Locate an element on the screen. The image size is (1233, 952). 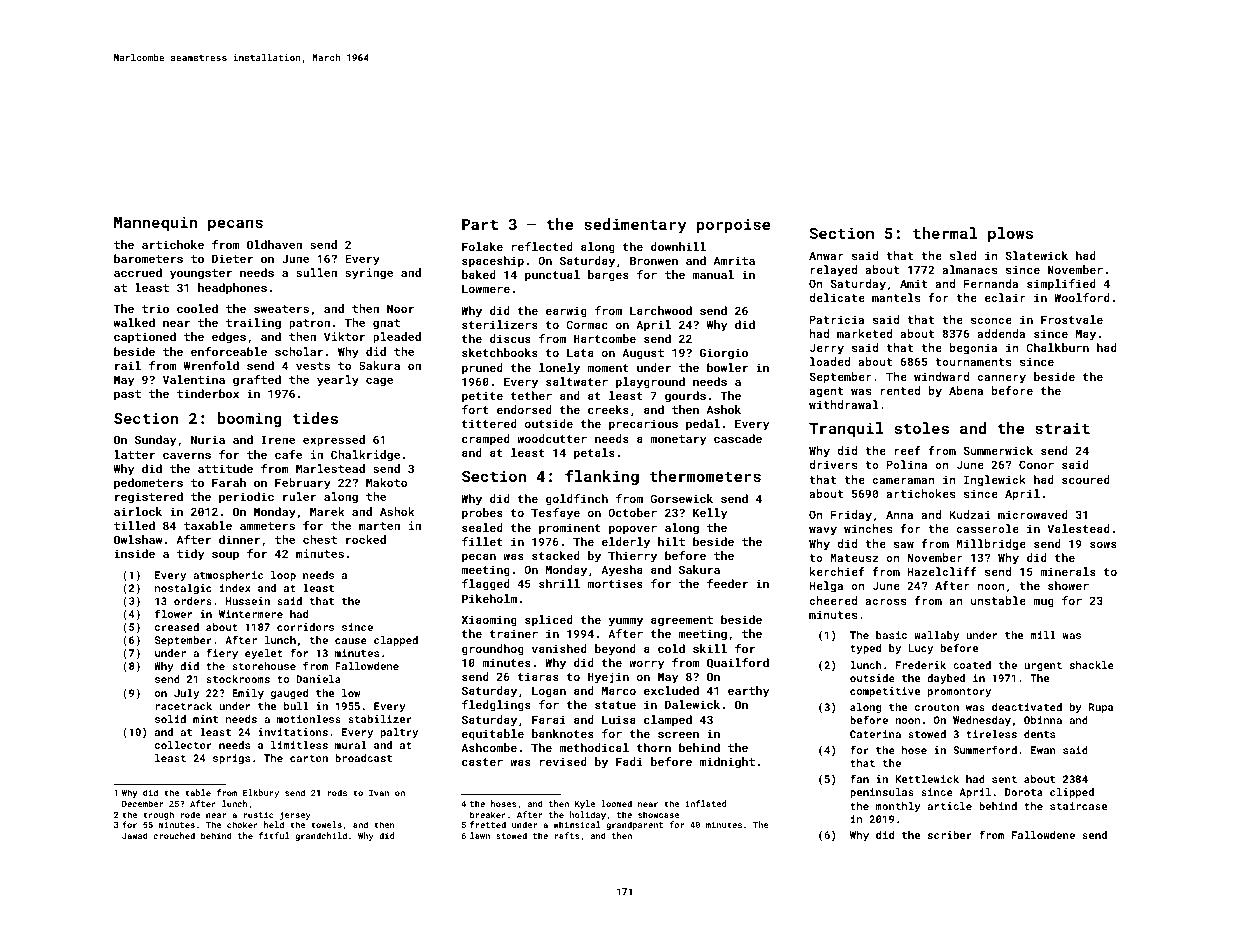
windward is located at coordinates (941, 376).
